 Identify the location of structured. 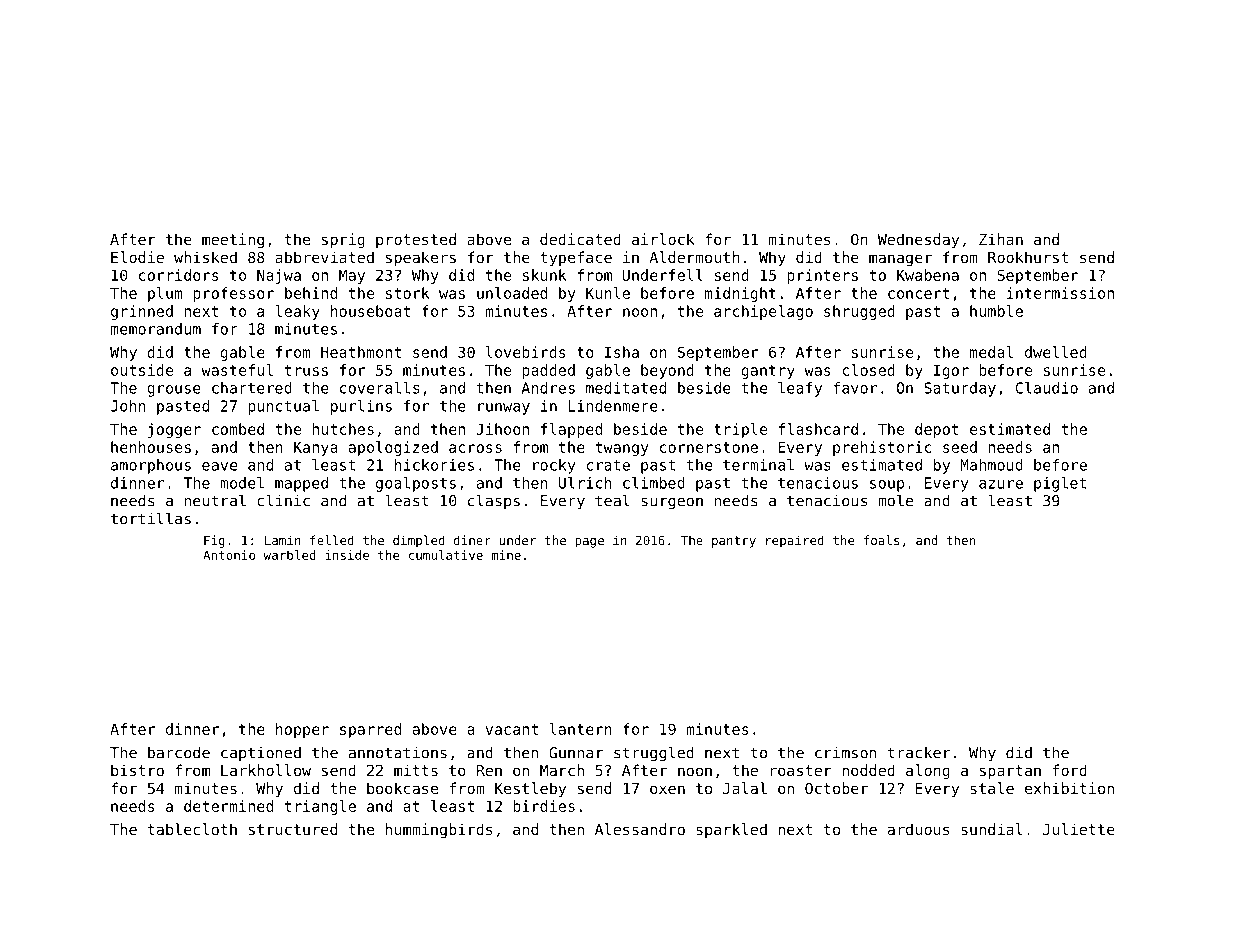
(293, 829).
